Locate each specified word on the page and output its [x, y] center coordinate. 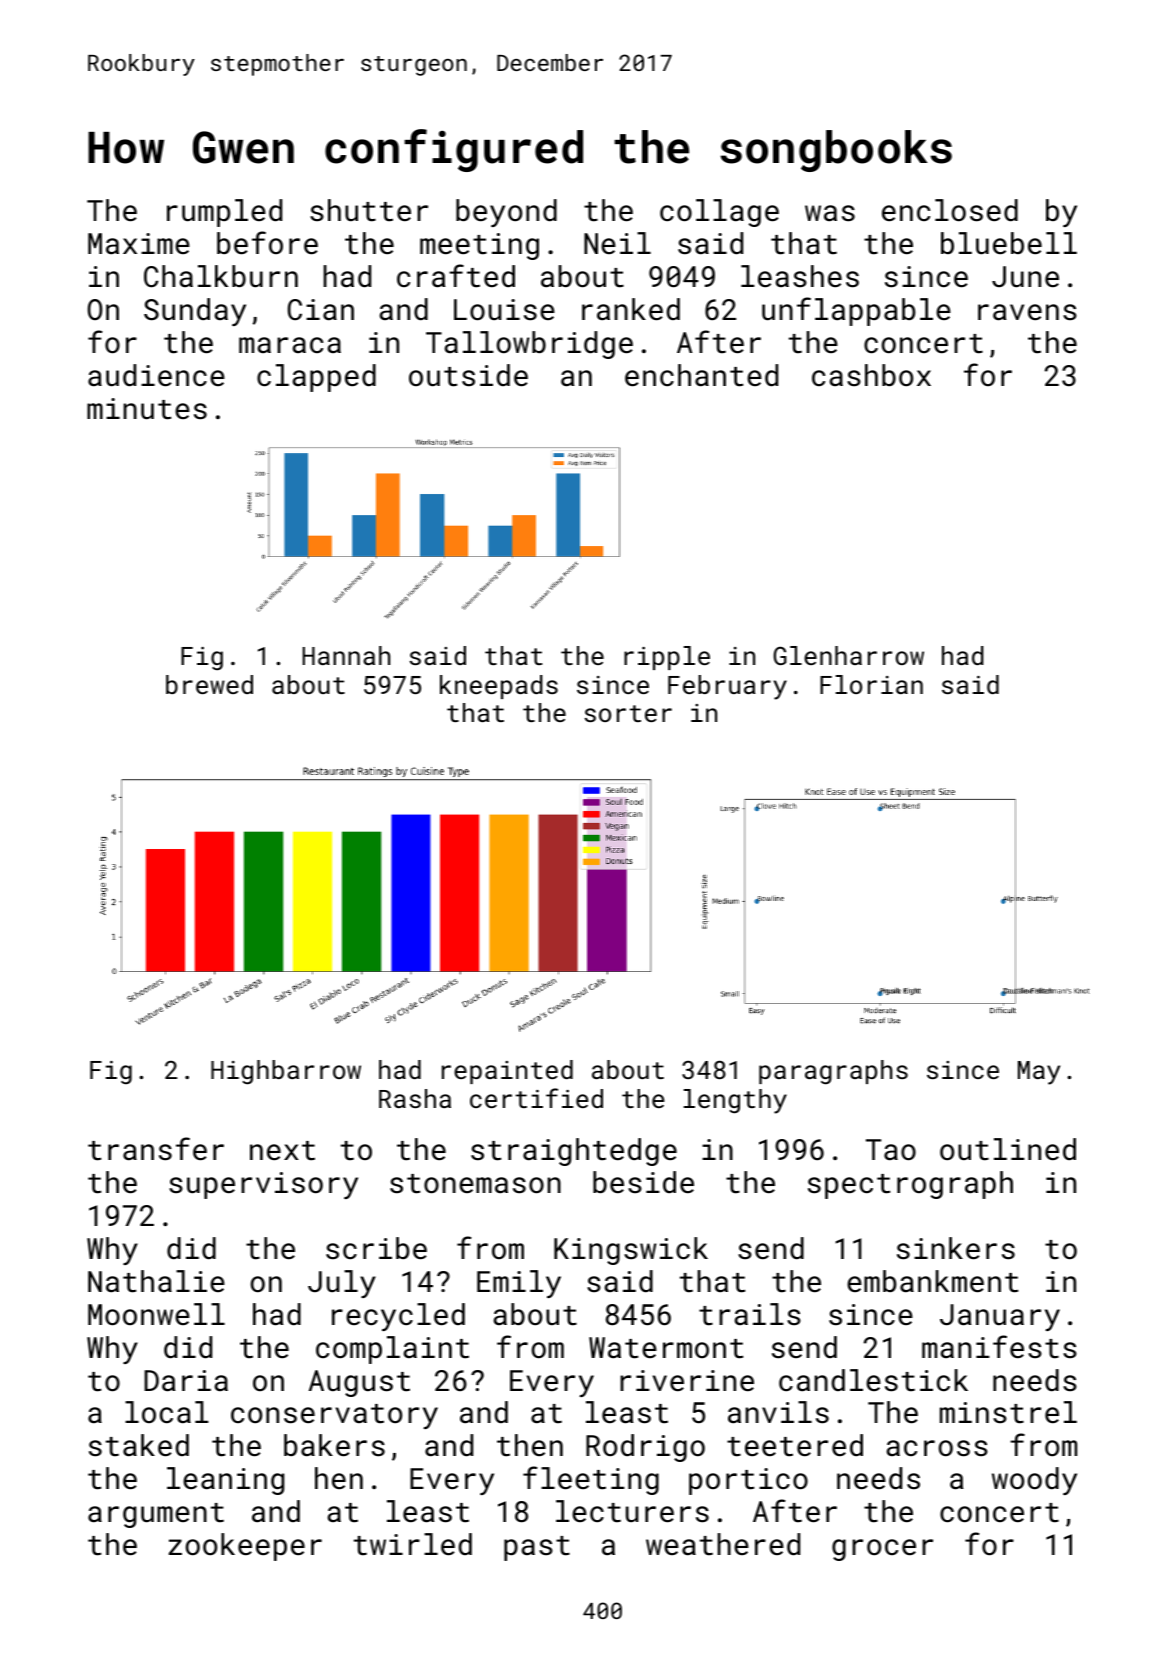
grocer [882, 1550]
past [537, 1548]
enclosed [950, 210]
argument [156, 1515]
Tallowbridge [529, 345]
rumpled [224, 213]
